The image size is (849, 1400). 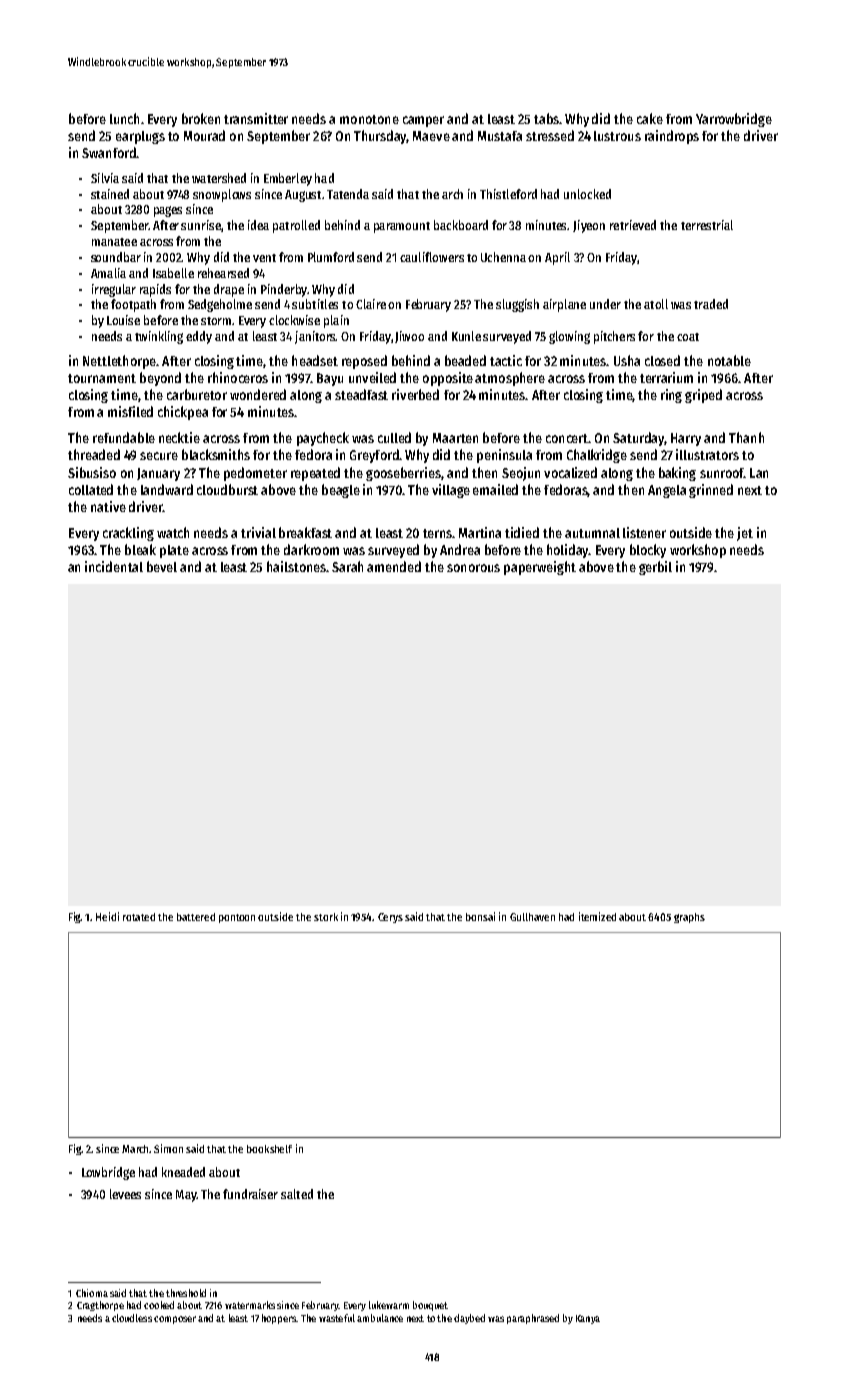 What do you see at coordinates (587, 194) in the image?
I see `unlocked` at bounding box center [587, 194].
